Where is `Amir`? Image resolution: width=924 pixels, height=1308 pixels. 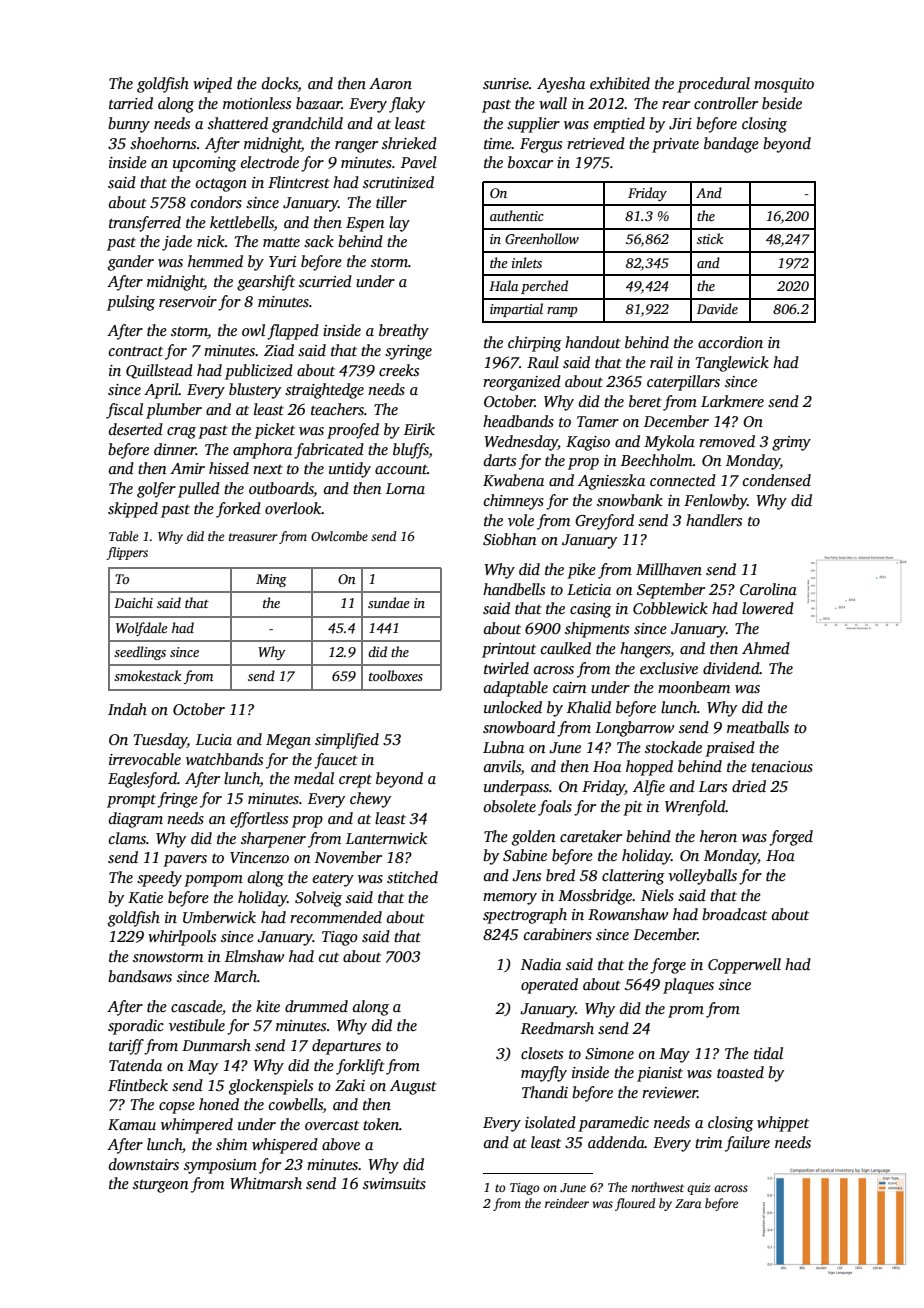 Amir is located at coordinates (187, 468).
